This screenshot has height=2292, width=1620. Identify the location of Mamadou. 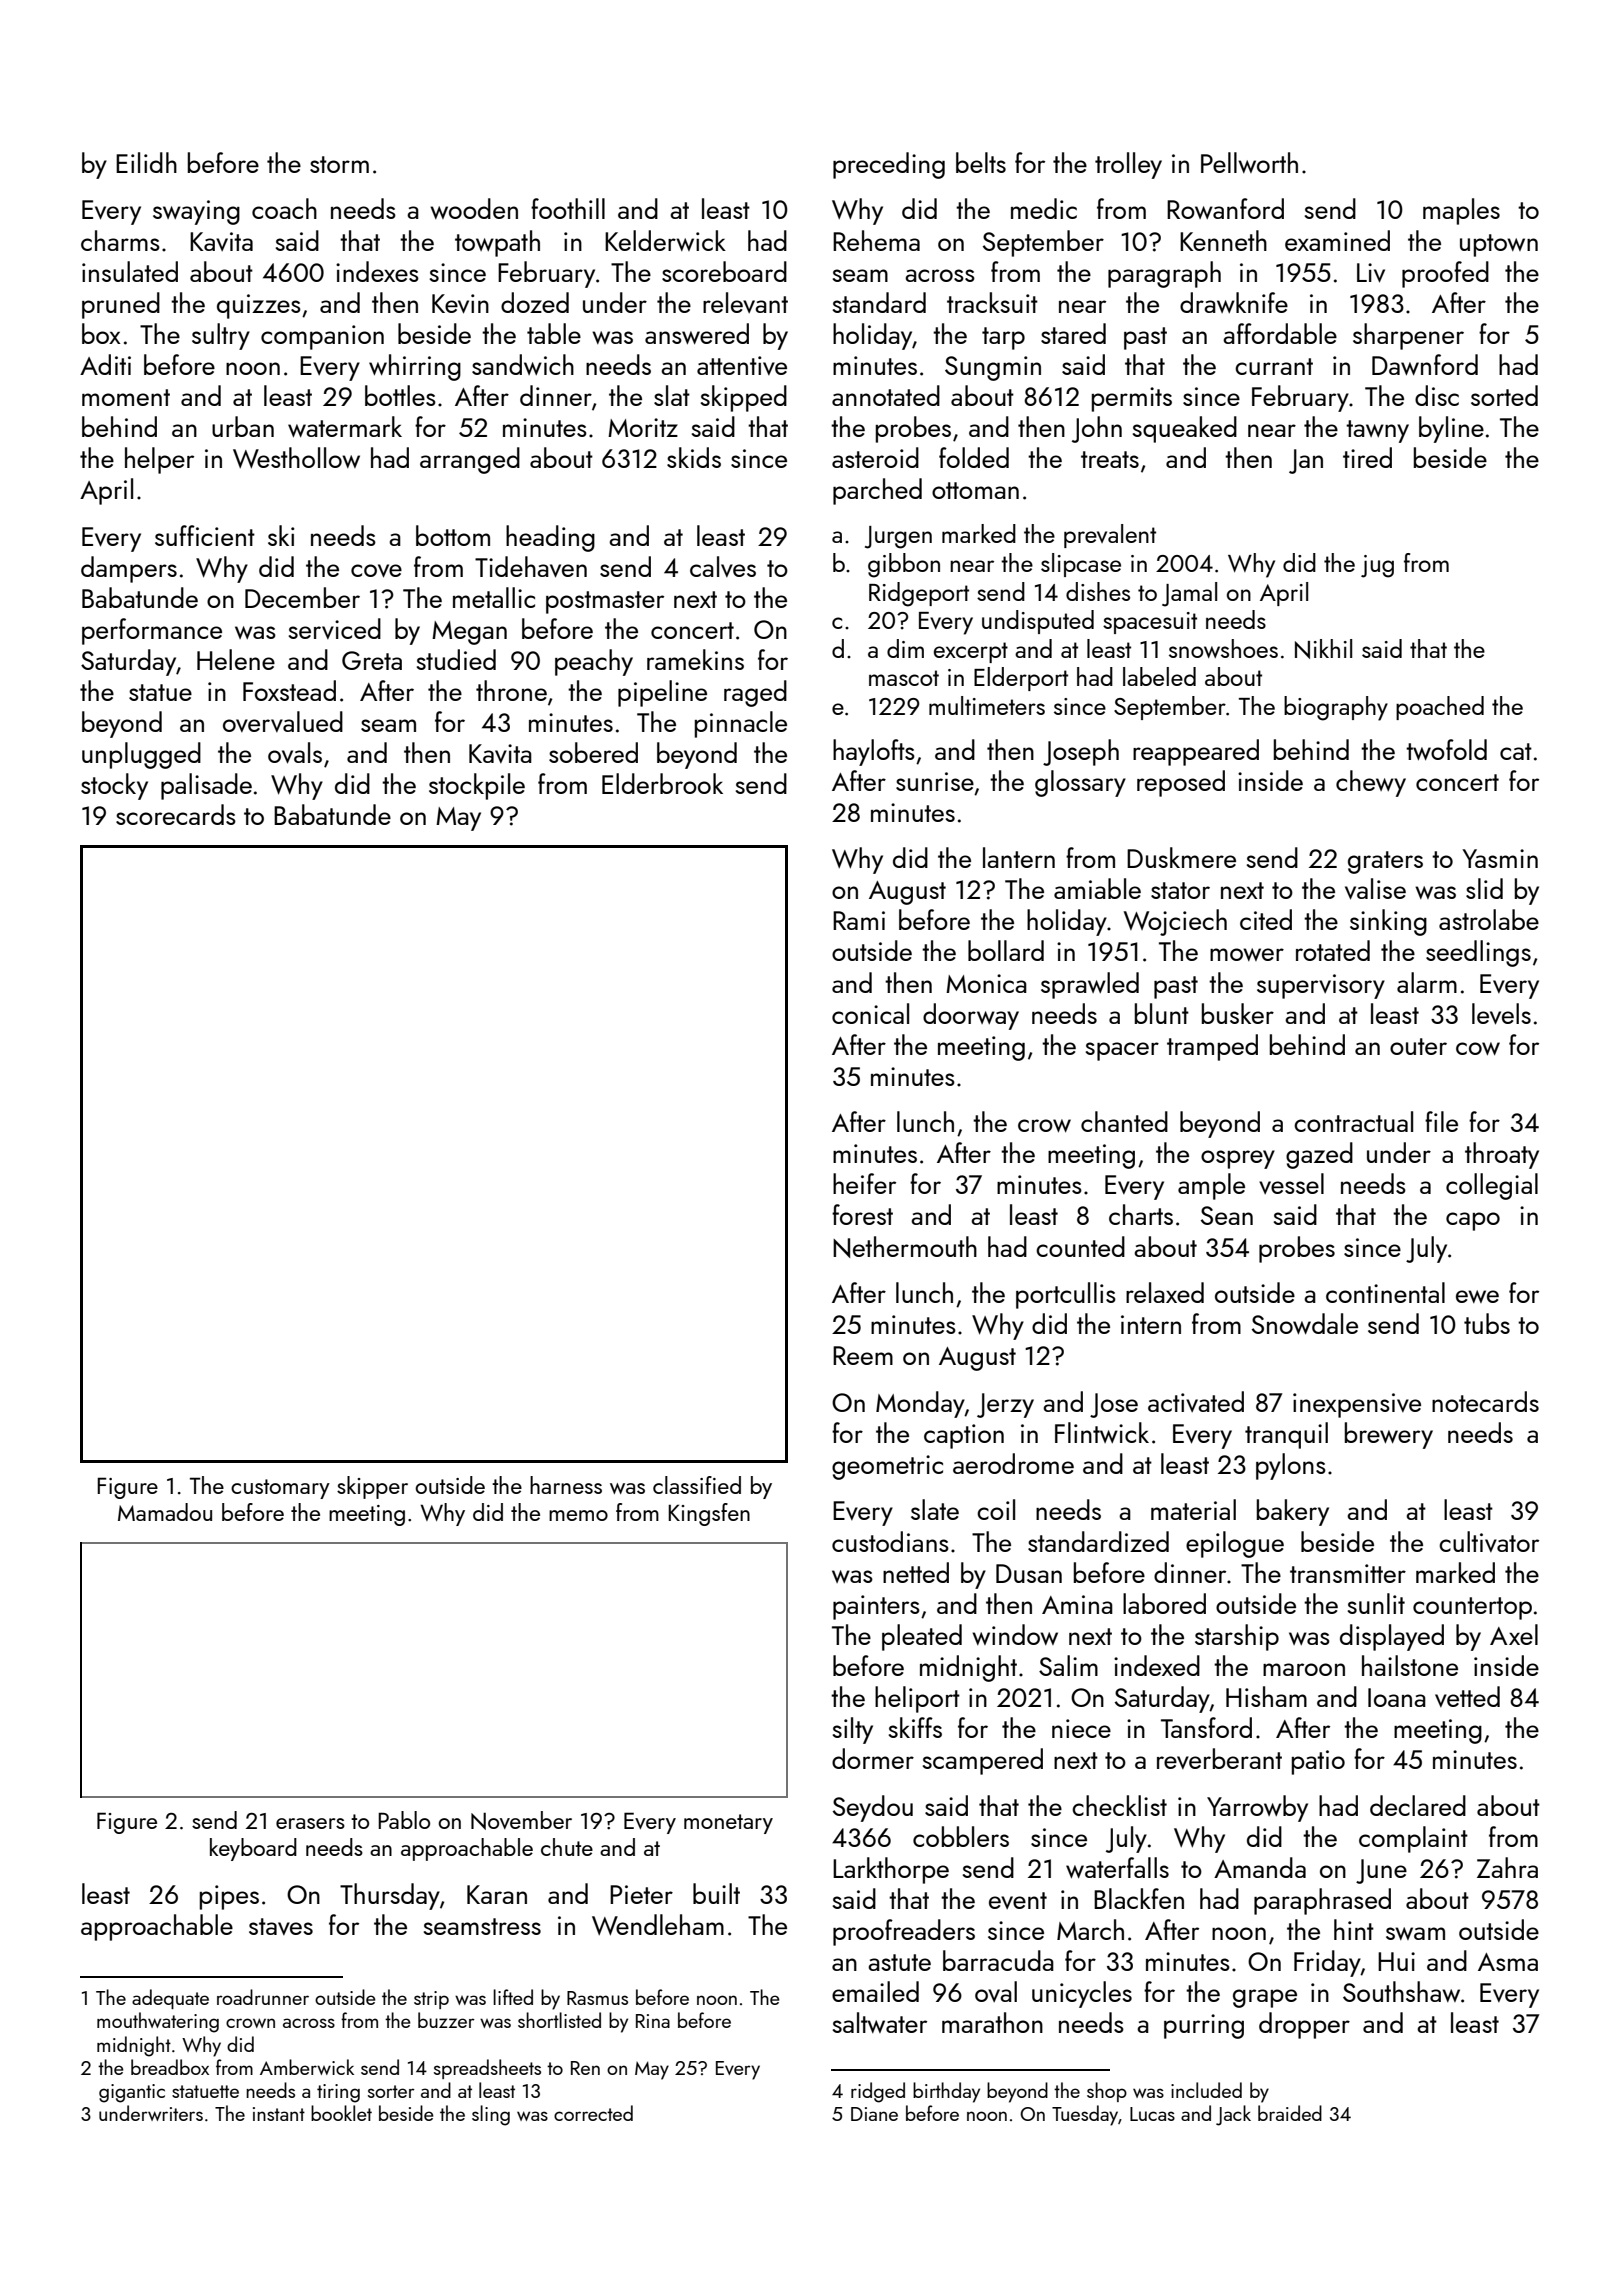
(165, 1512).
